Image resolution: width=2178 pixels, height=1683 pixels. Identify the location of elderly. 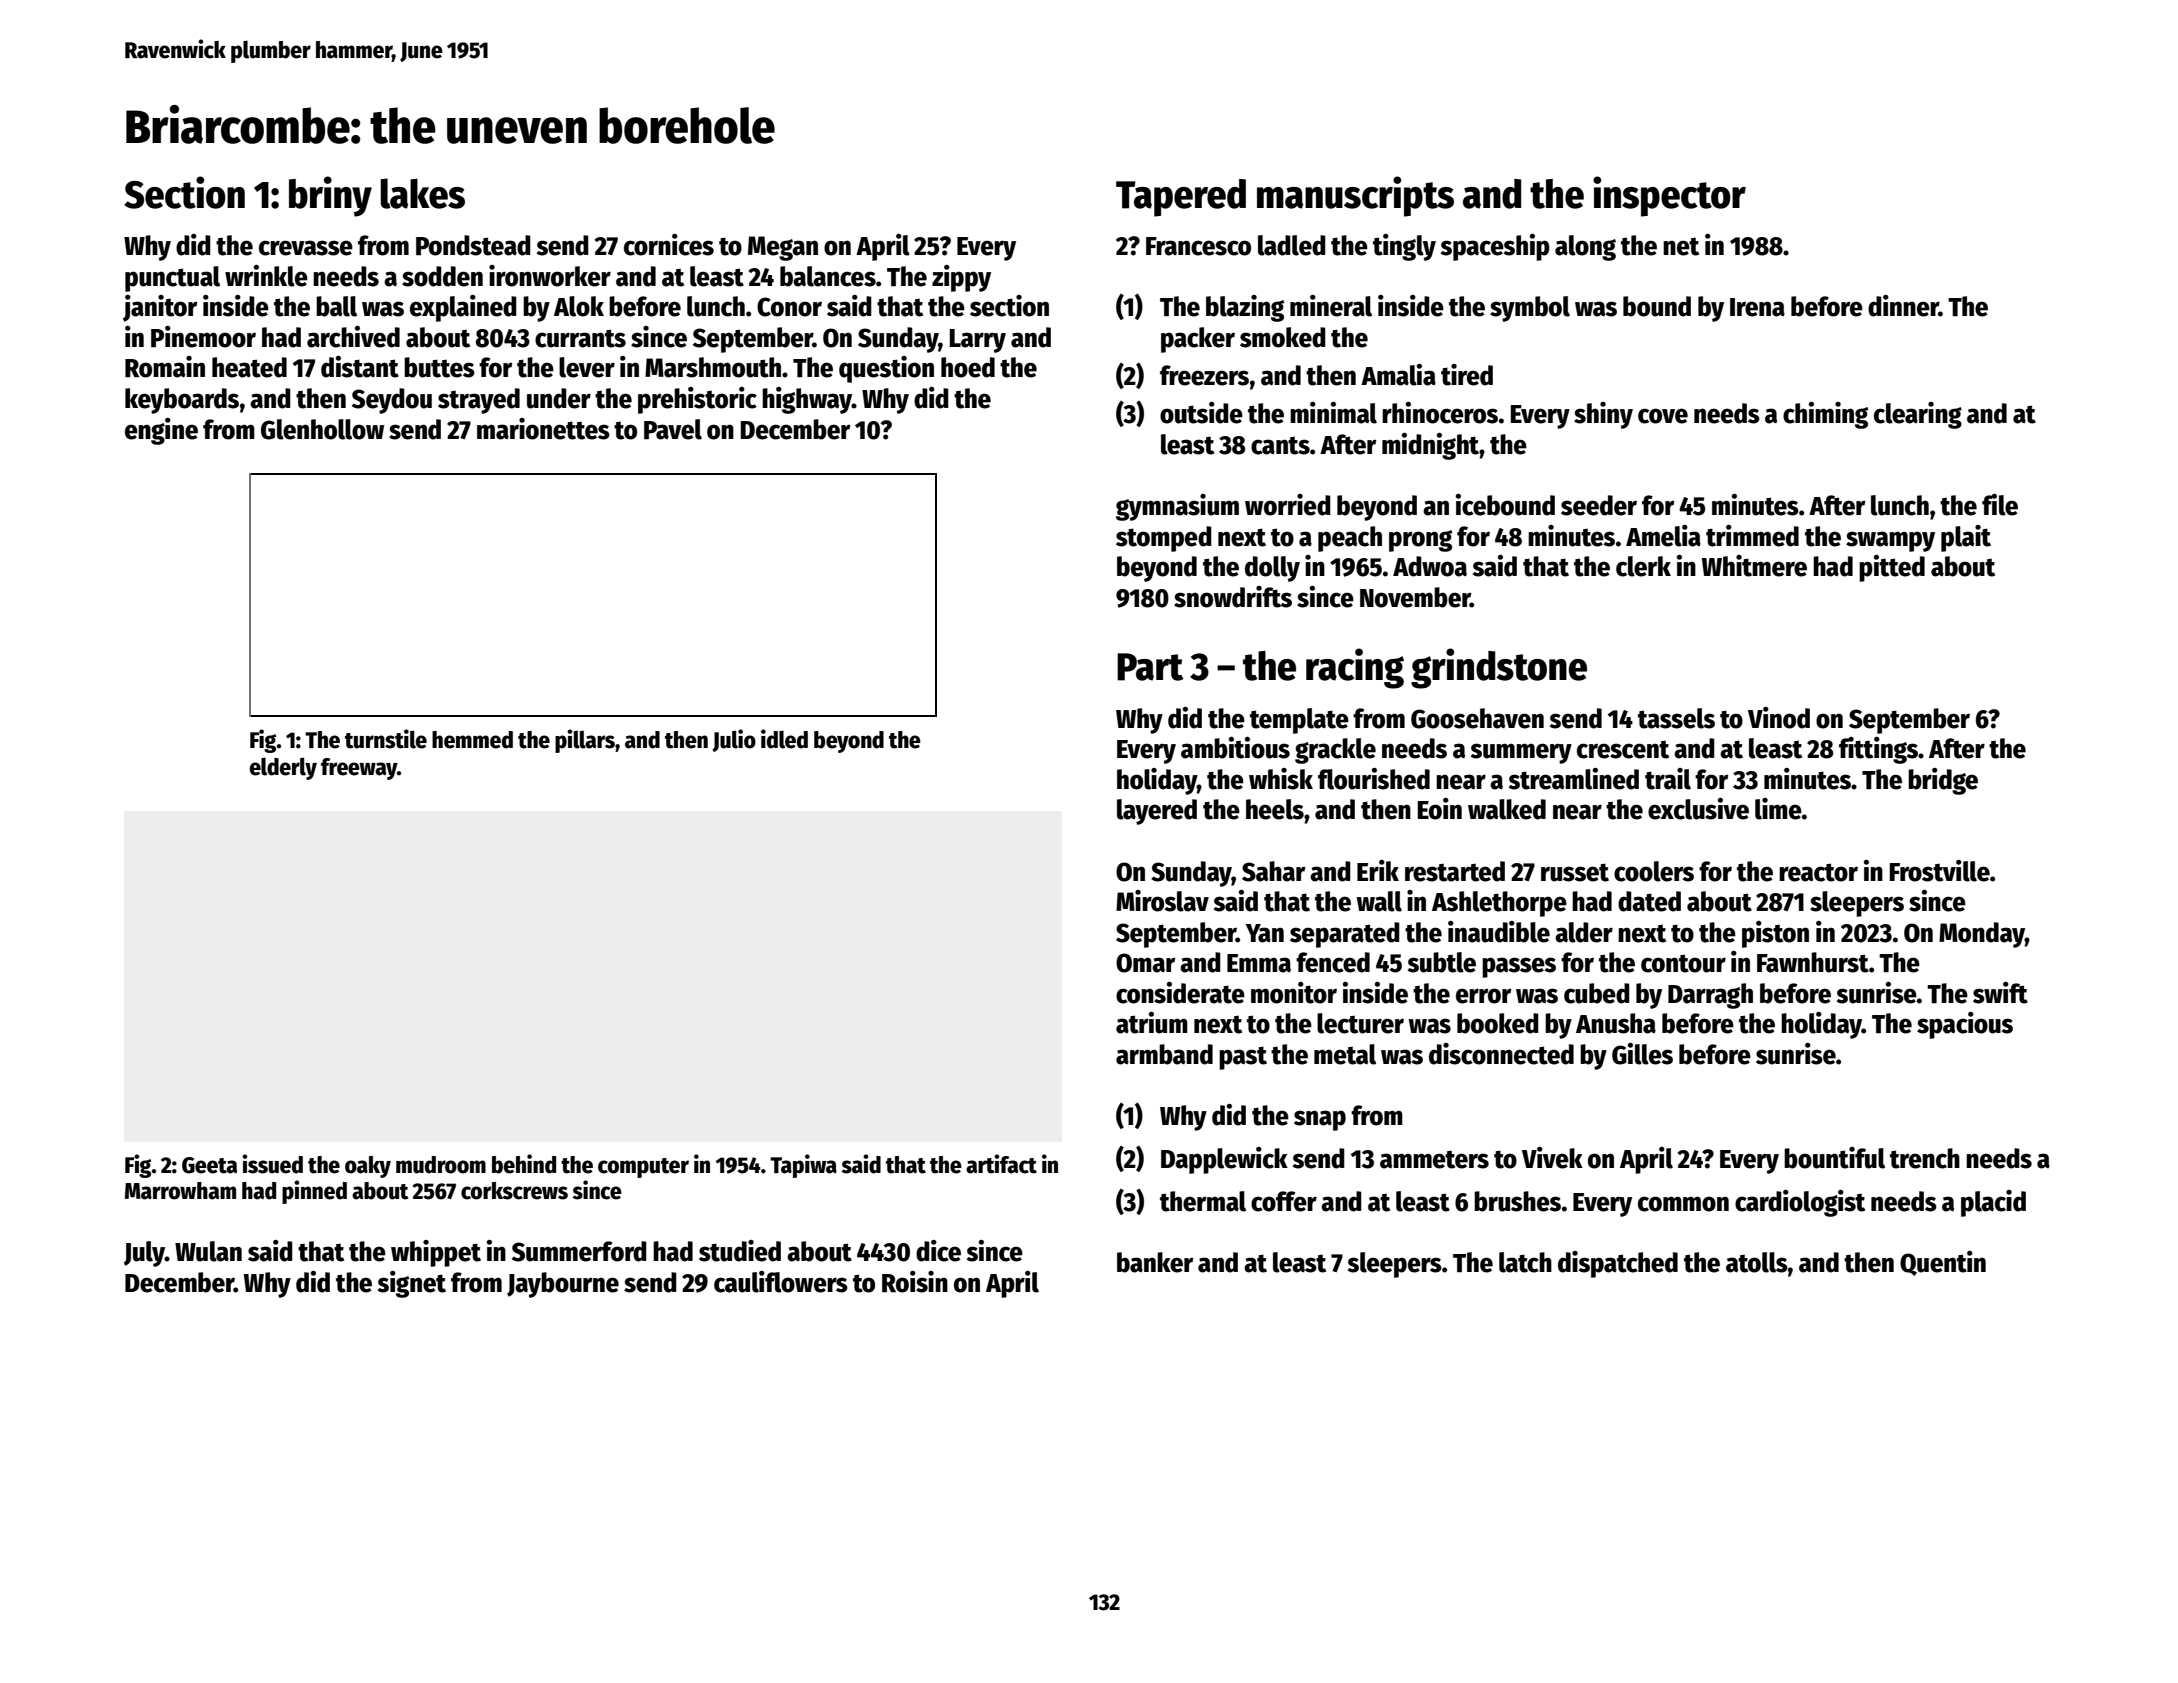
(283, 768).
